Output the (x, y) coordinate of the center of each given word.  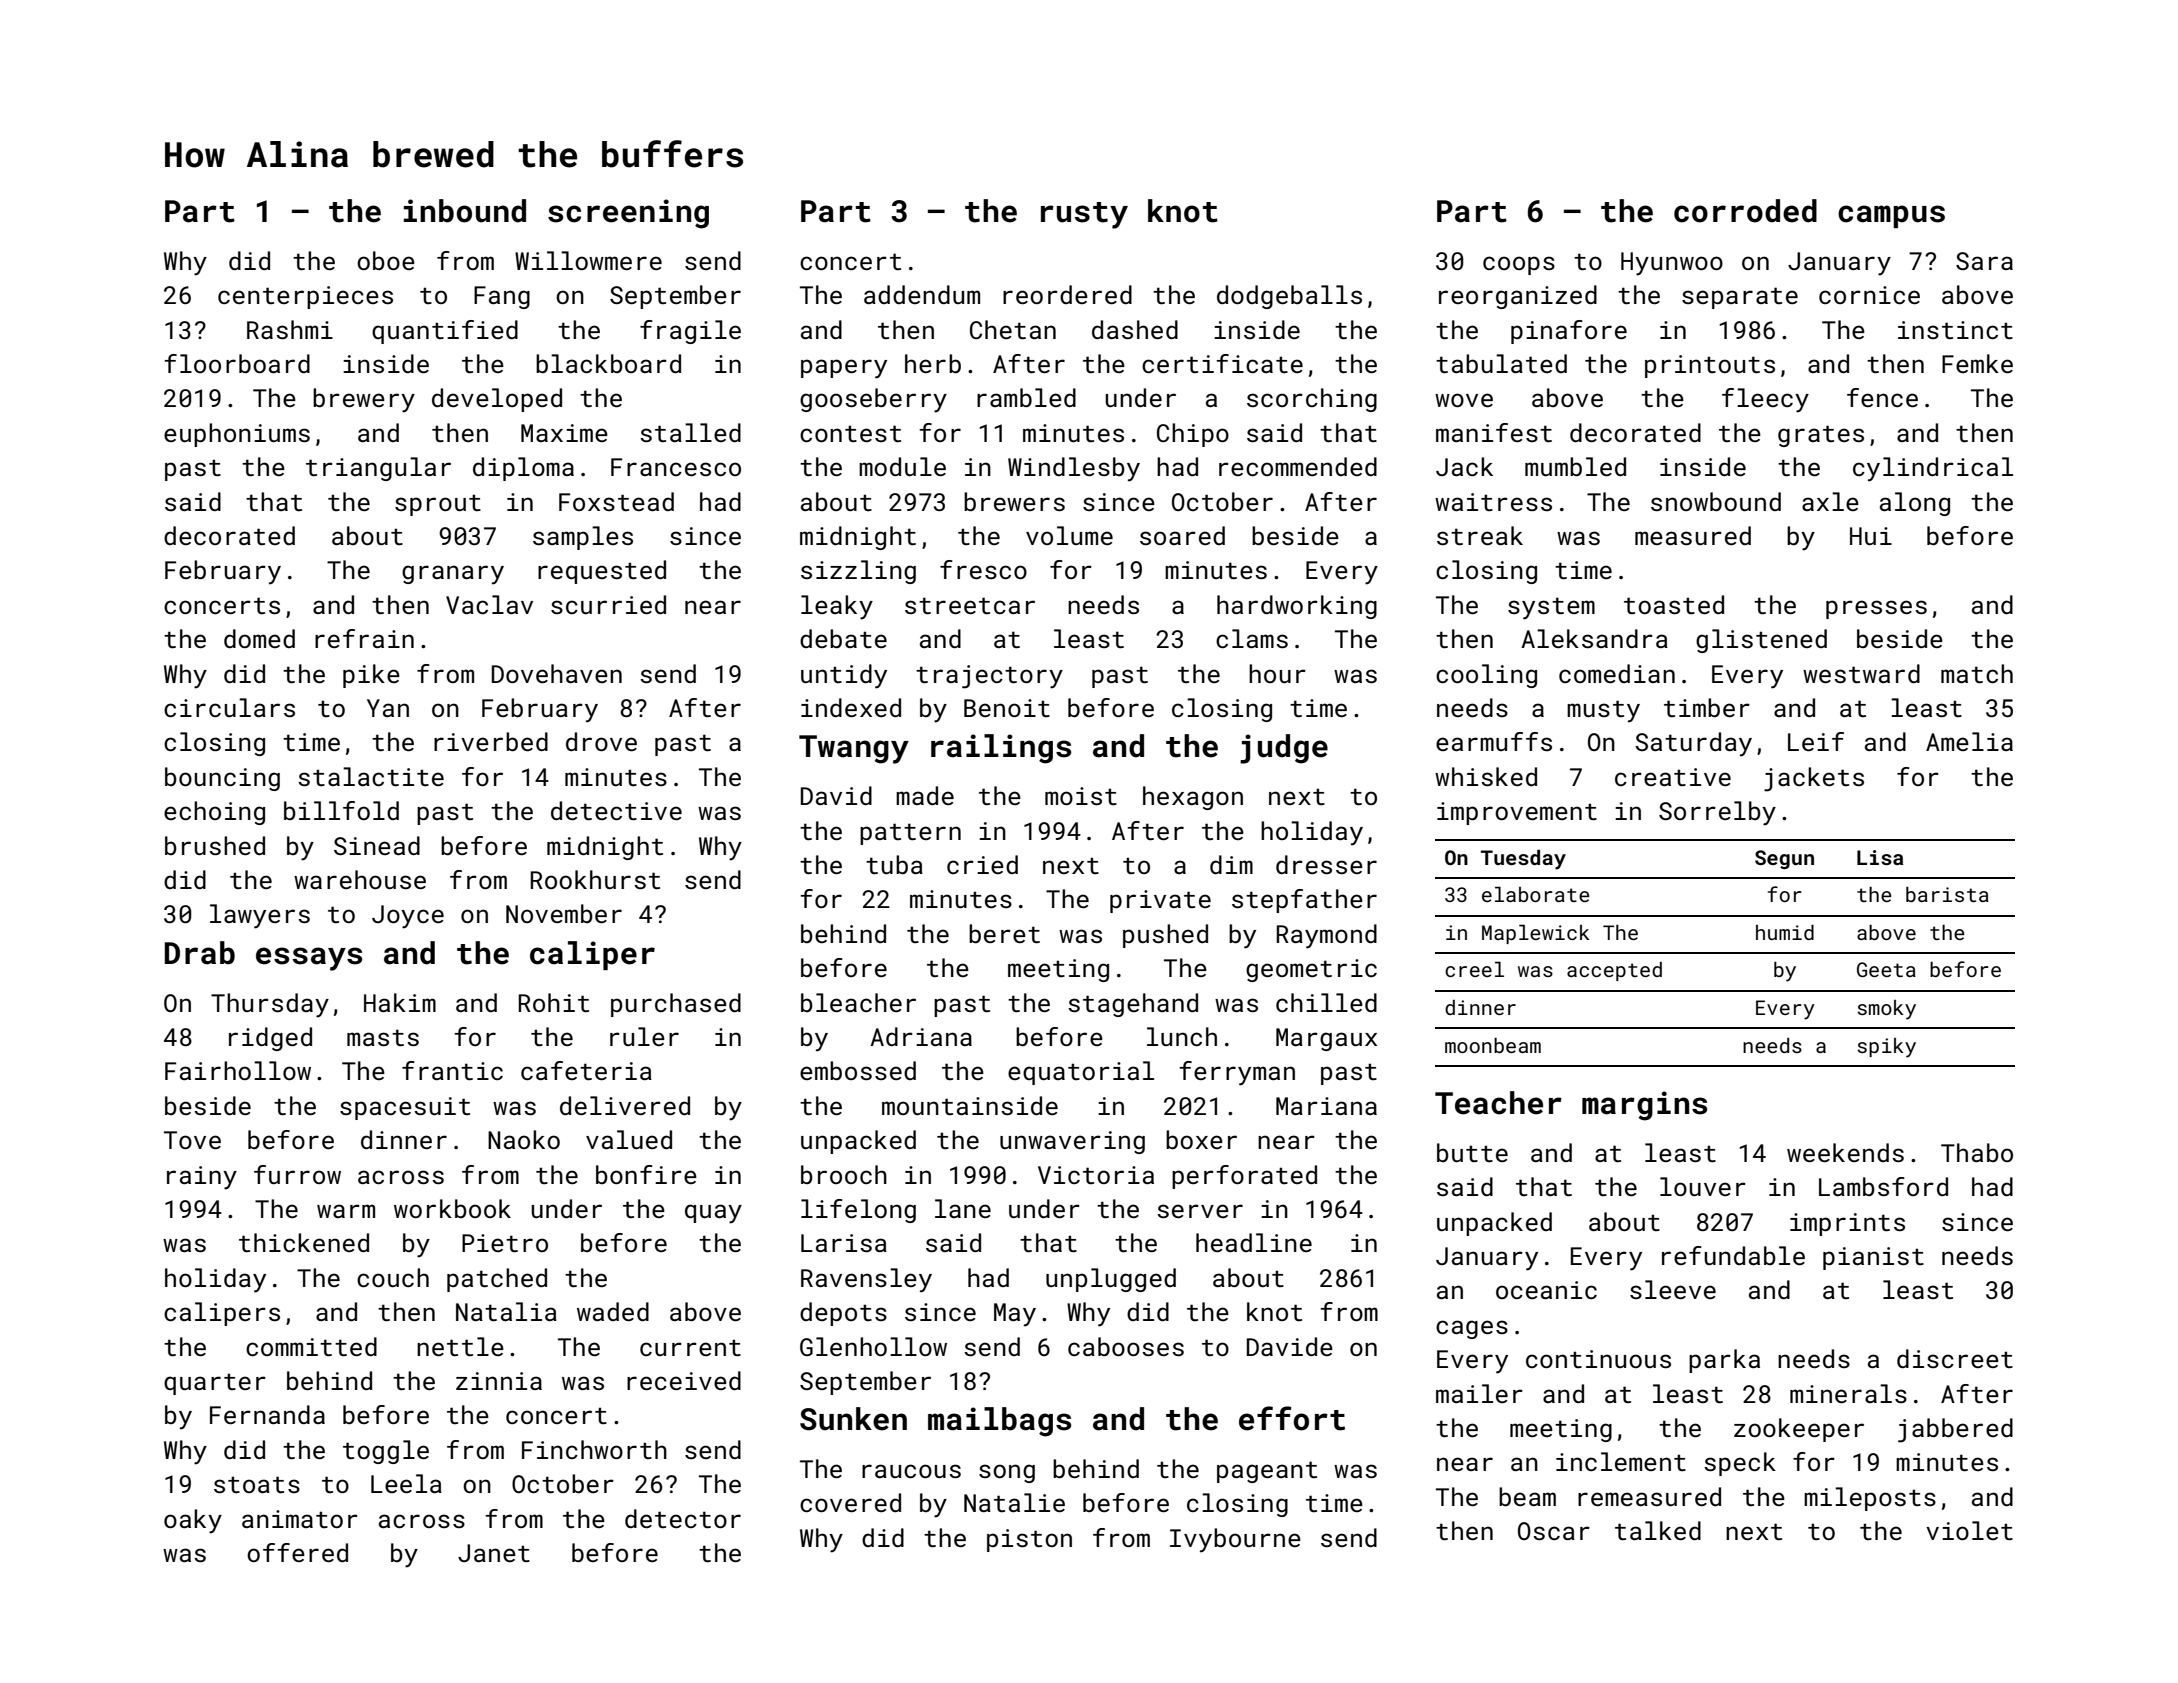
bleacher (858, 1002)
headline (1254, 1242)
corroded (1745, 211)
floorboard (237, 363)
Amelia (1969, 741)
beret (1004, 933)
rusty (1084, 215)
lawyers (260, 916)
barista (1947, 894)
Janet (494, 1553)
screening (628, 214)
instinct (1955, 330)
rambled (1026, 397)
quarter (215, 1384)
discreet (1955, 1358)
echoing (214, 813)
